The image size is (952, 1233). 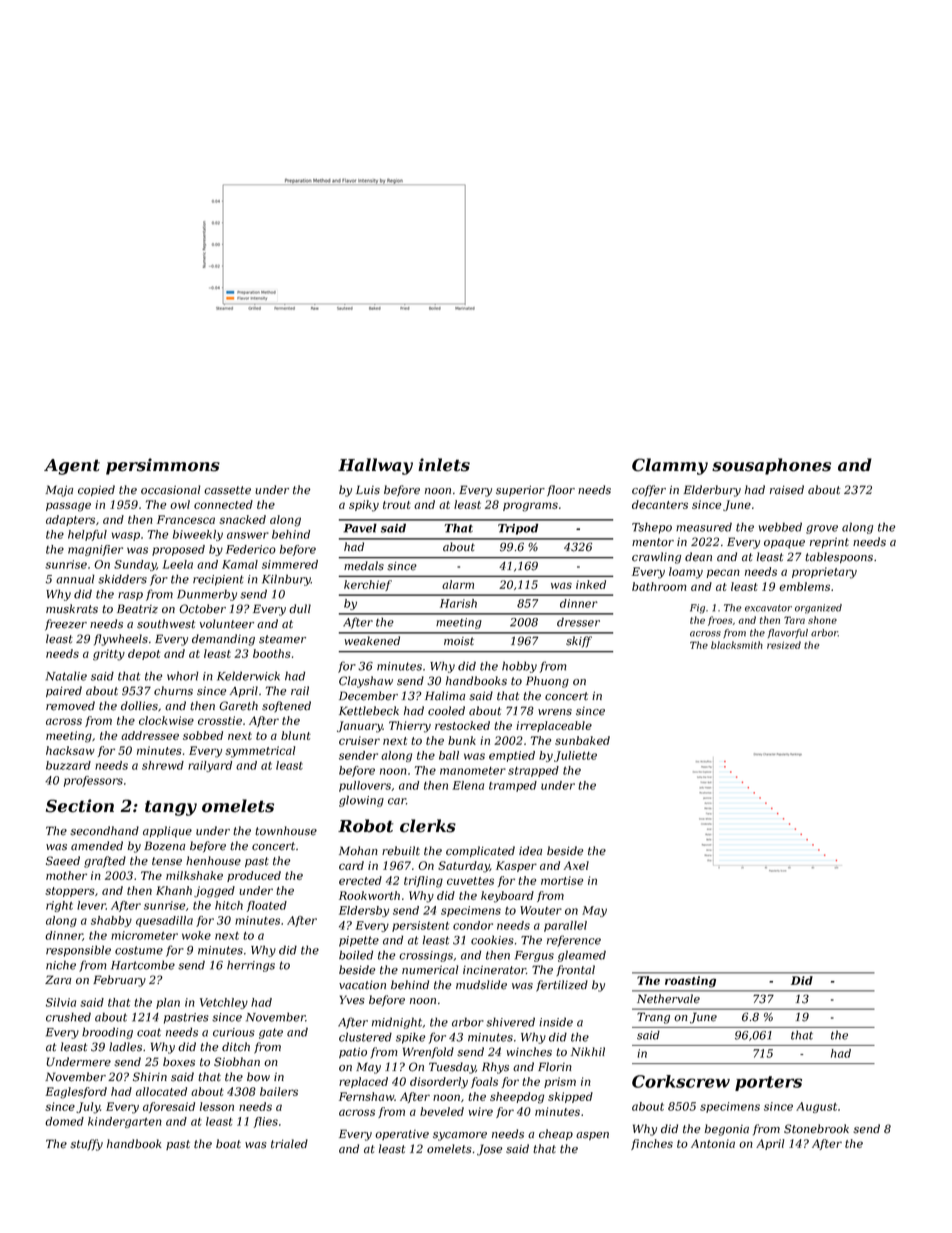 I want to click on inlets, so click(x=444, y=465).
